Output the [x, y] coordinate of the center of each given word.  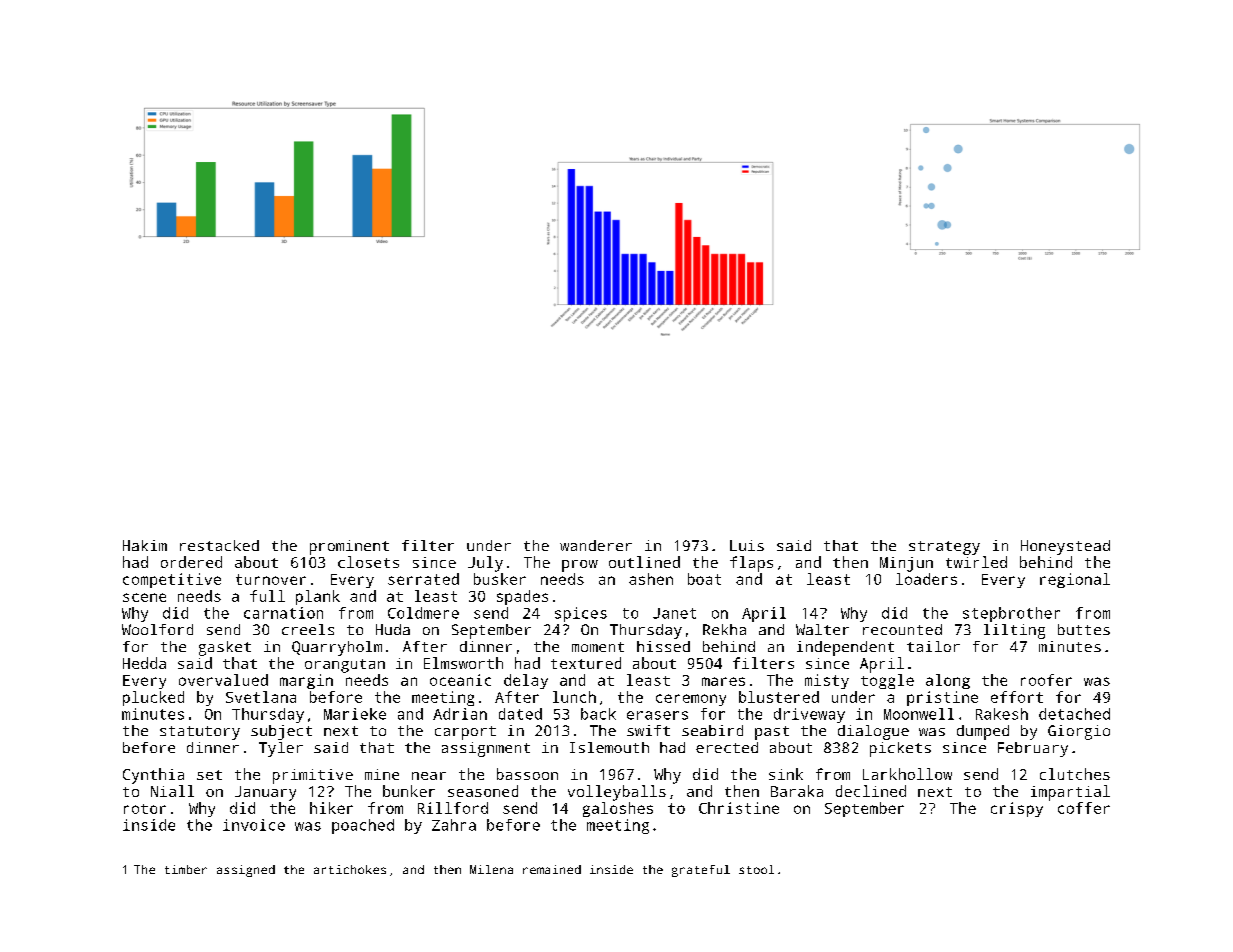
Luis [747, 545]
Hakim [145, 545]
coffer [1084, 808]
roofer [1046, 680]
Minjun [906, 564]
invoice [254, 825]
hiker [331, 808]
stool [756, 869]
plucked [153, 698]
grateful [701, 871]
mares [723, 681]
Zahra [454, 825]
